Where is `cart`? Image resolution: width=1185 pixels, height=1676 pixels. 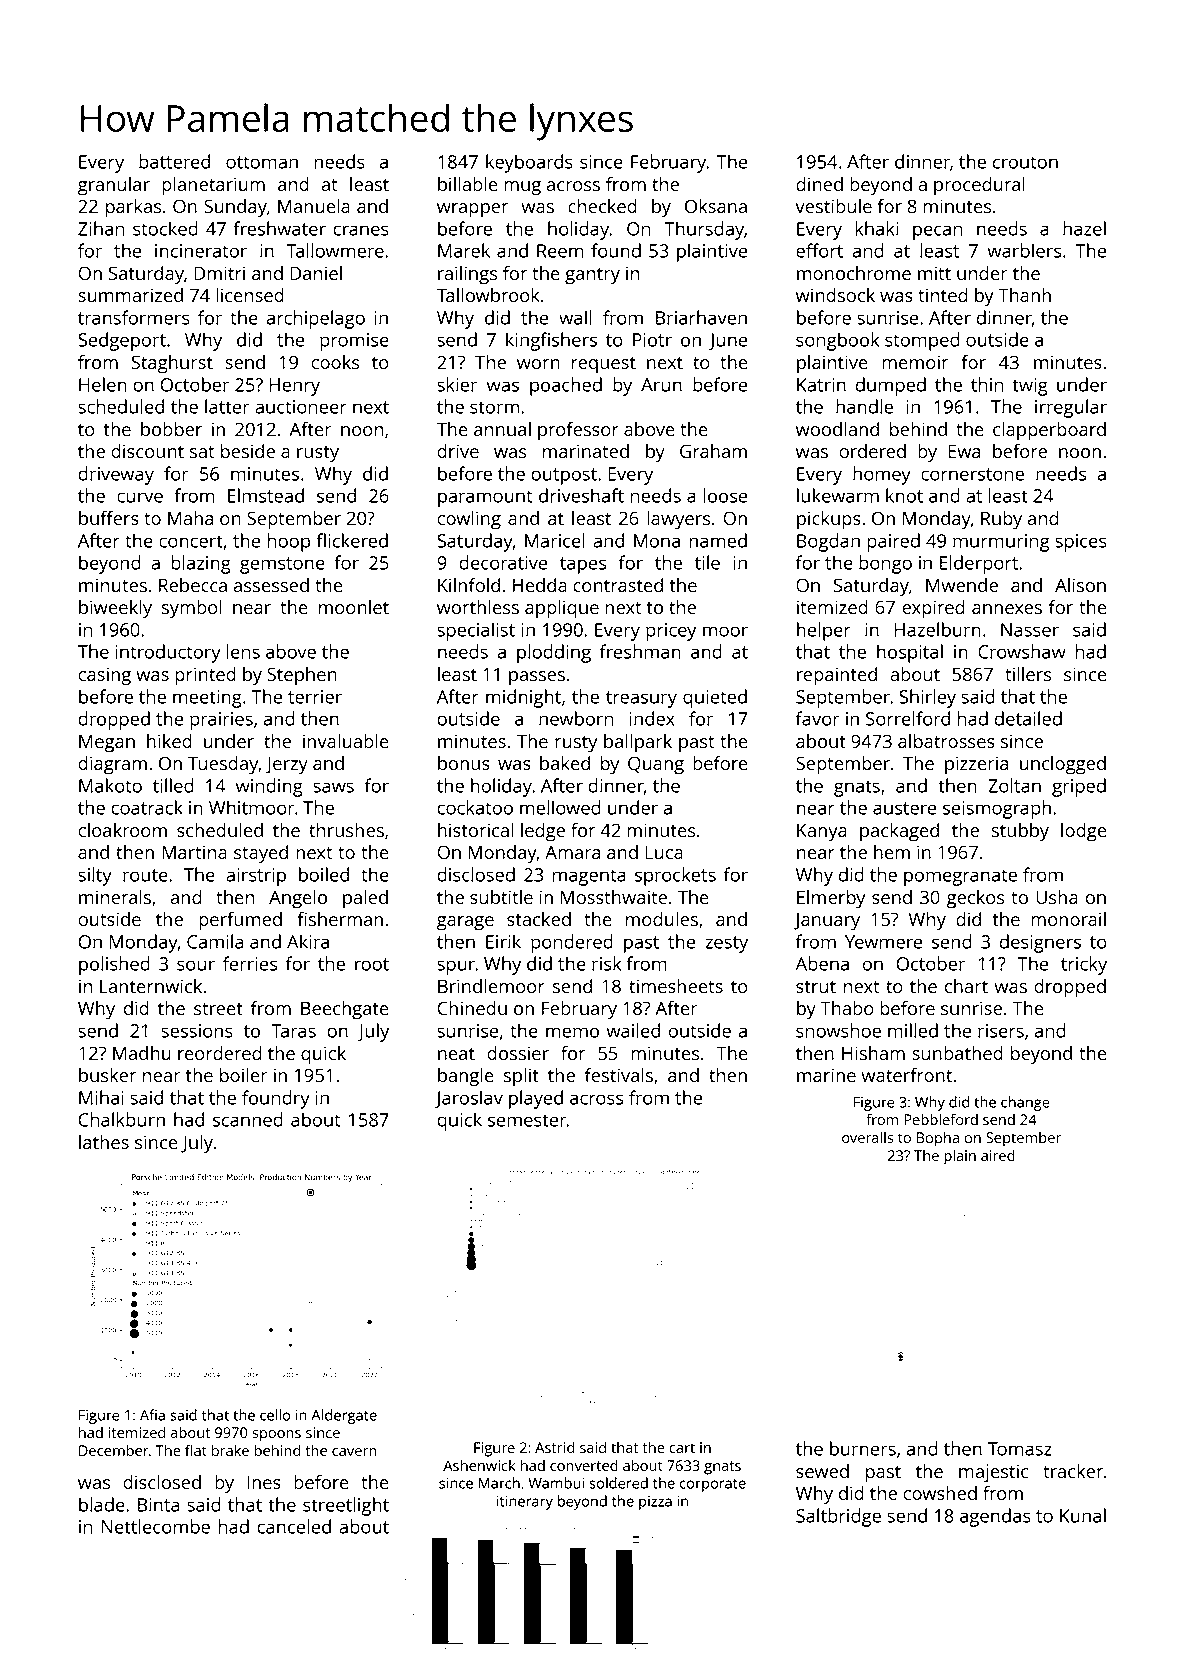 cart is located at coordinates (682, 1448).
